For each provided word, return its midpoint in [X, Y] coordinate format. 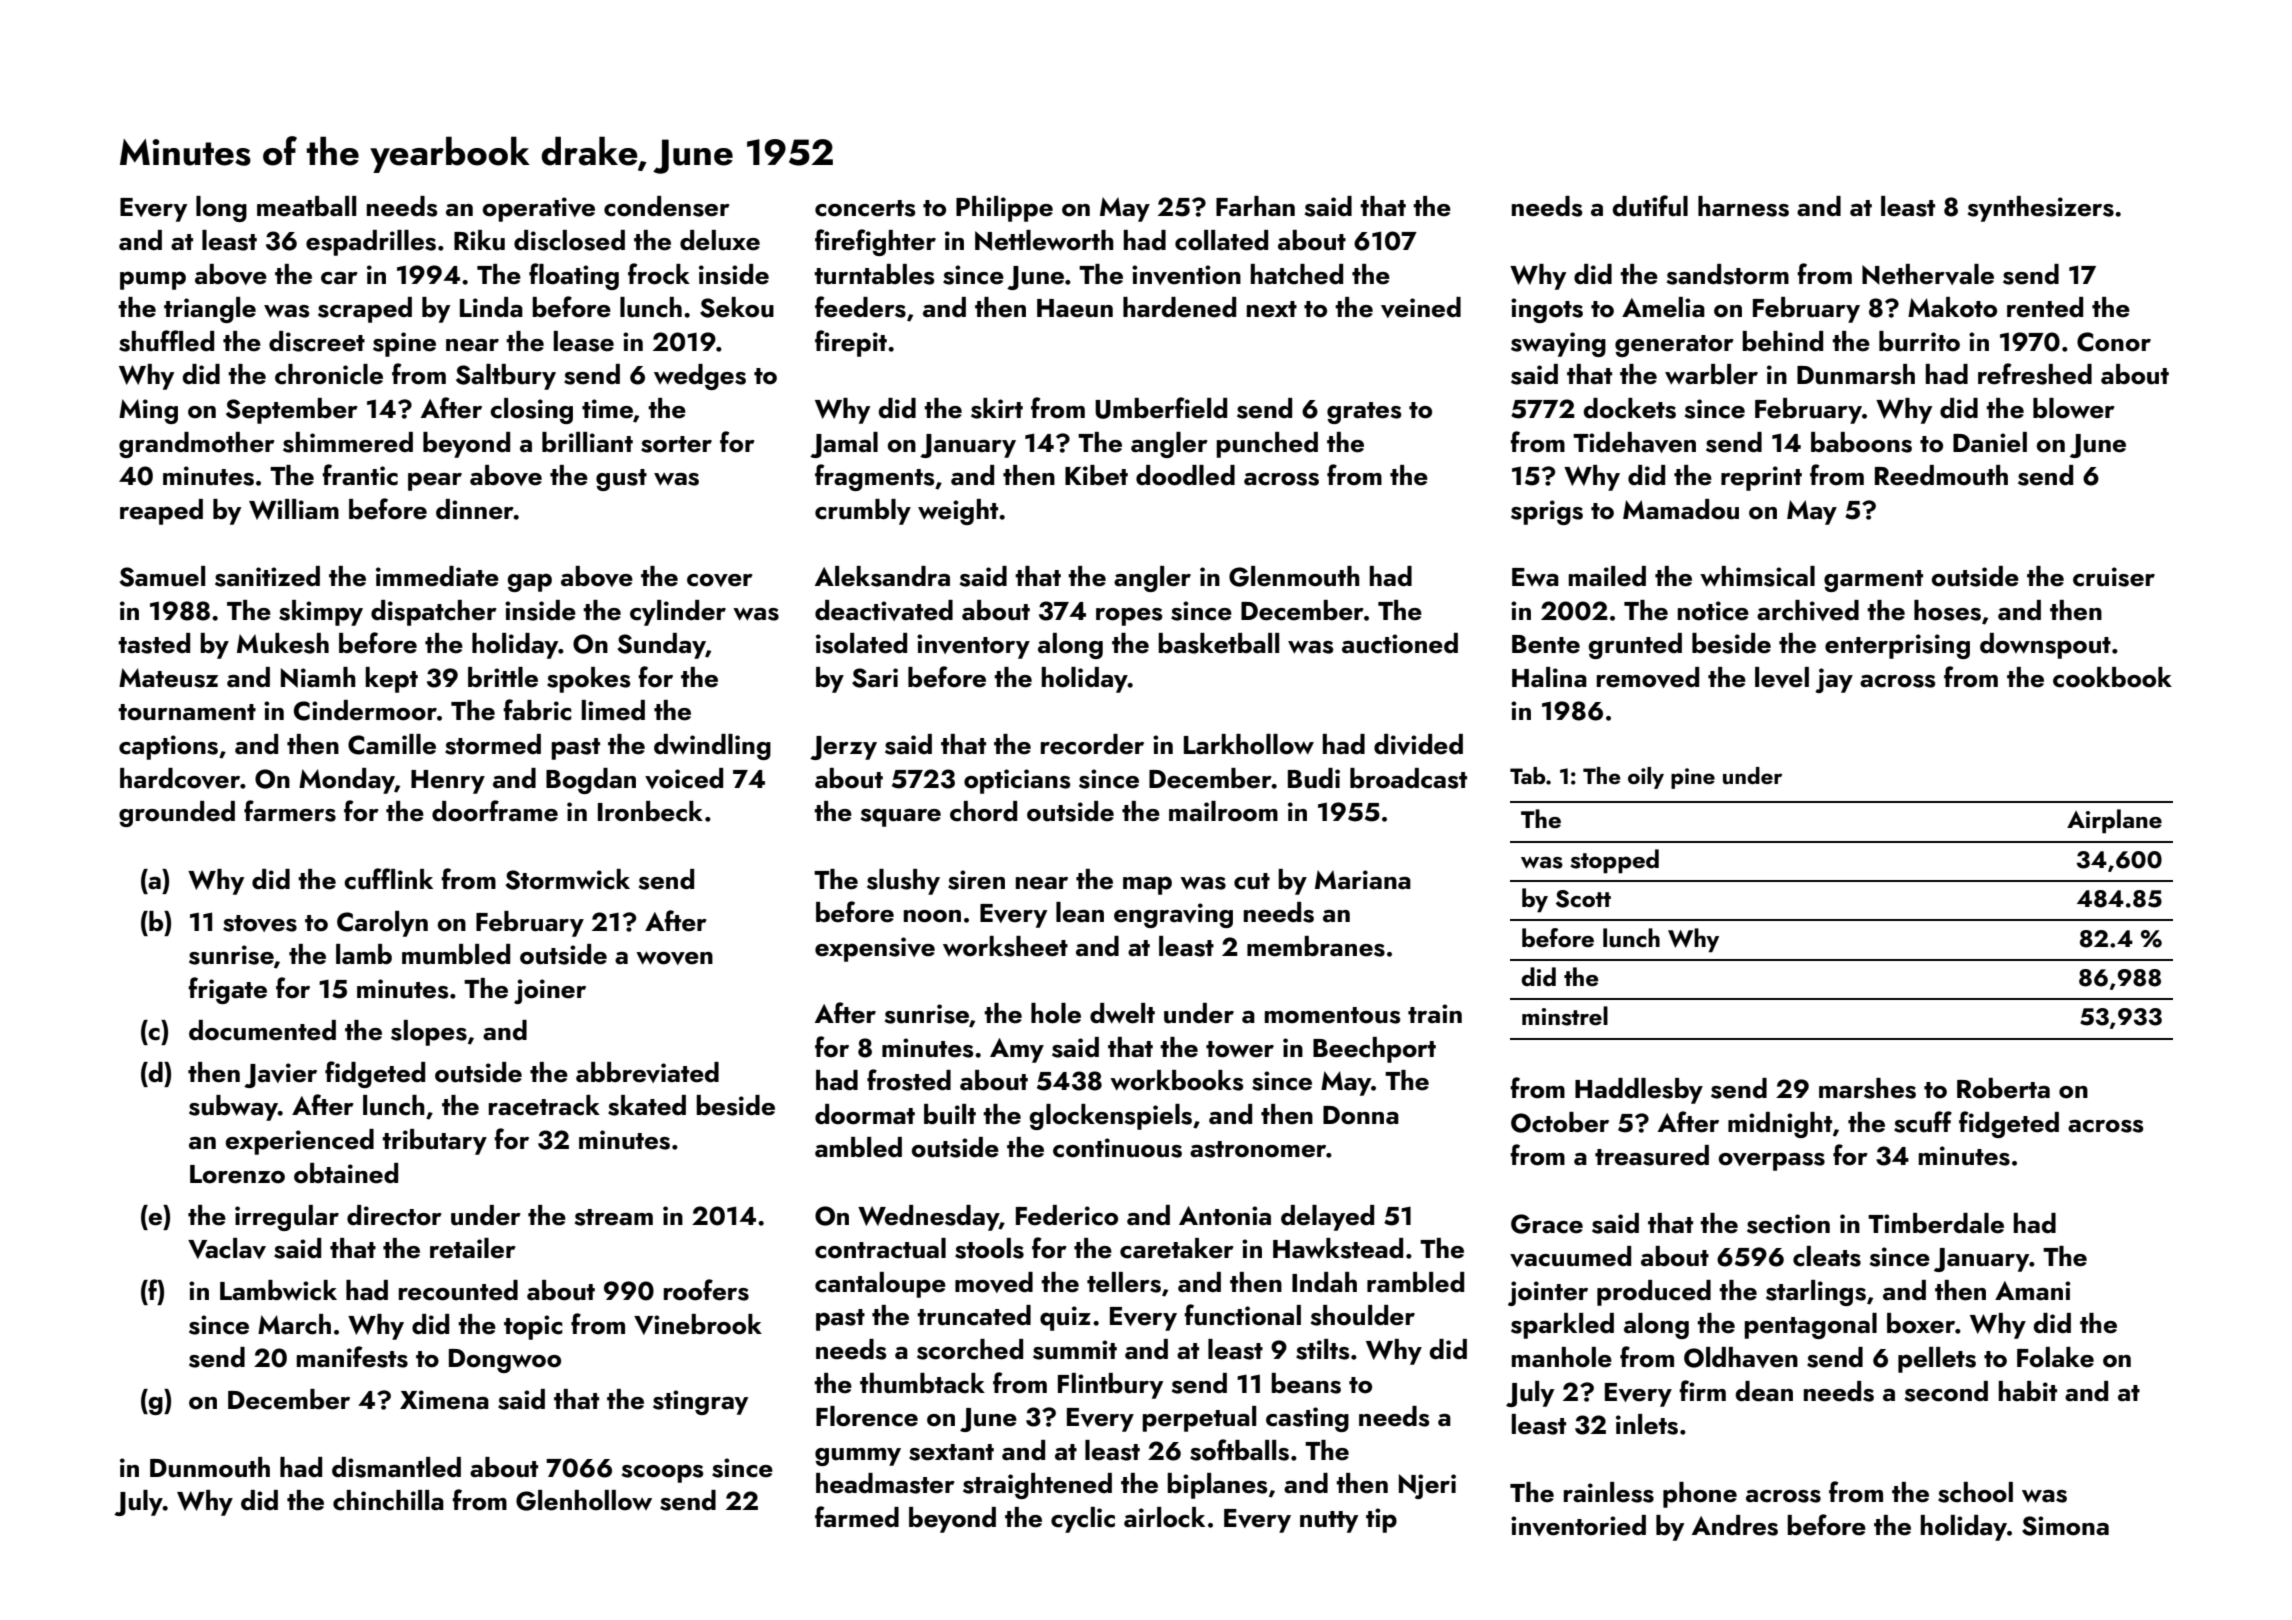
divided [1418, 744]
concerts [865, 208]
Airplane [2114, 821]
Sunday [662, 646]
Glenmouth [1294, 576]
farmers [290, 811]
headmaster [885, 1483]
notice [1713, 611]
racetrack [544, 1105]
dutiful [1650, 206]
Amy [1017, 1050]
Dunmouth [210, 1467]
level [1782, 677]
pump [153, 280]
